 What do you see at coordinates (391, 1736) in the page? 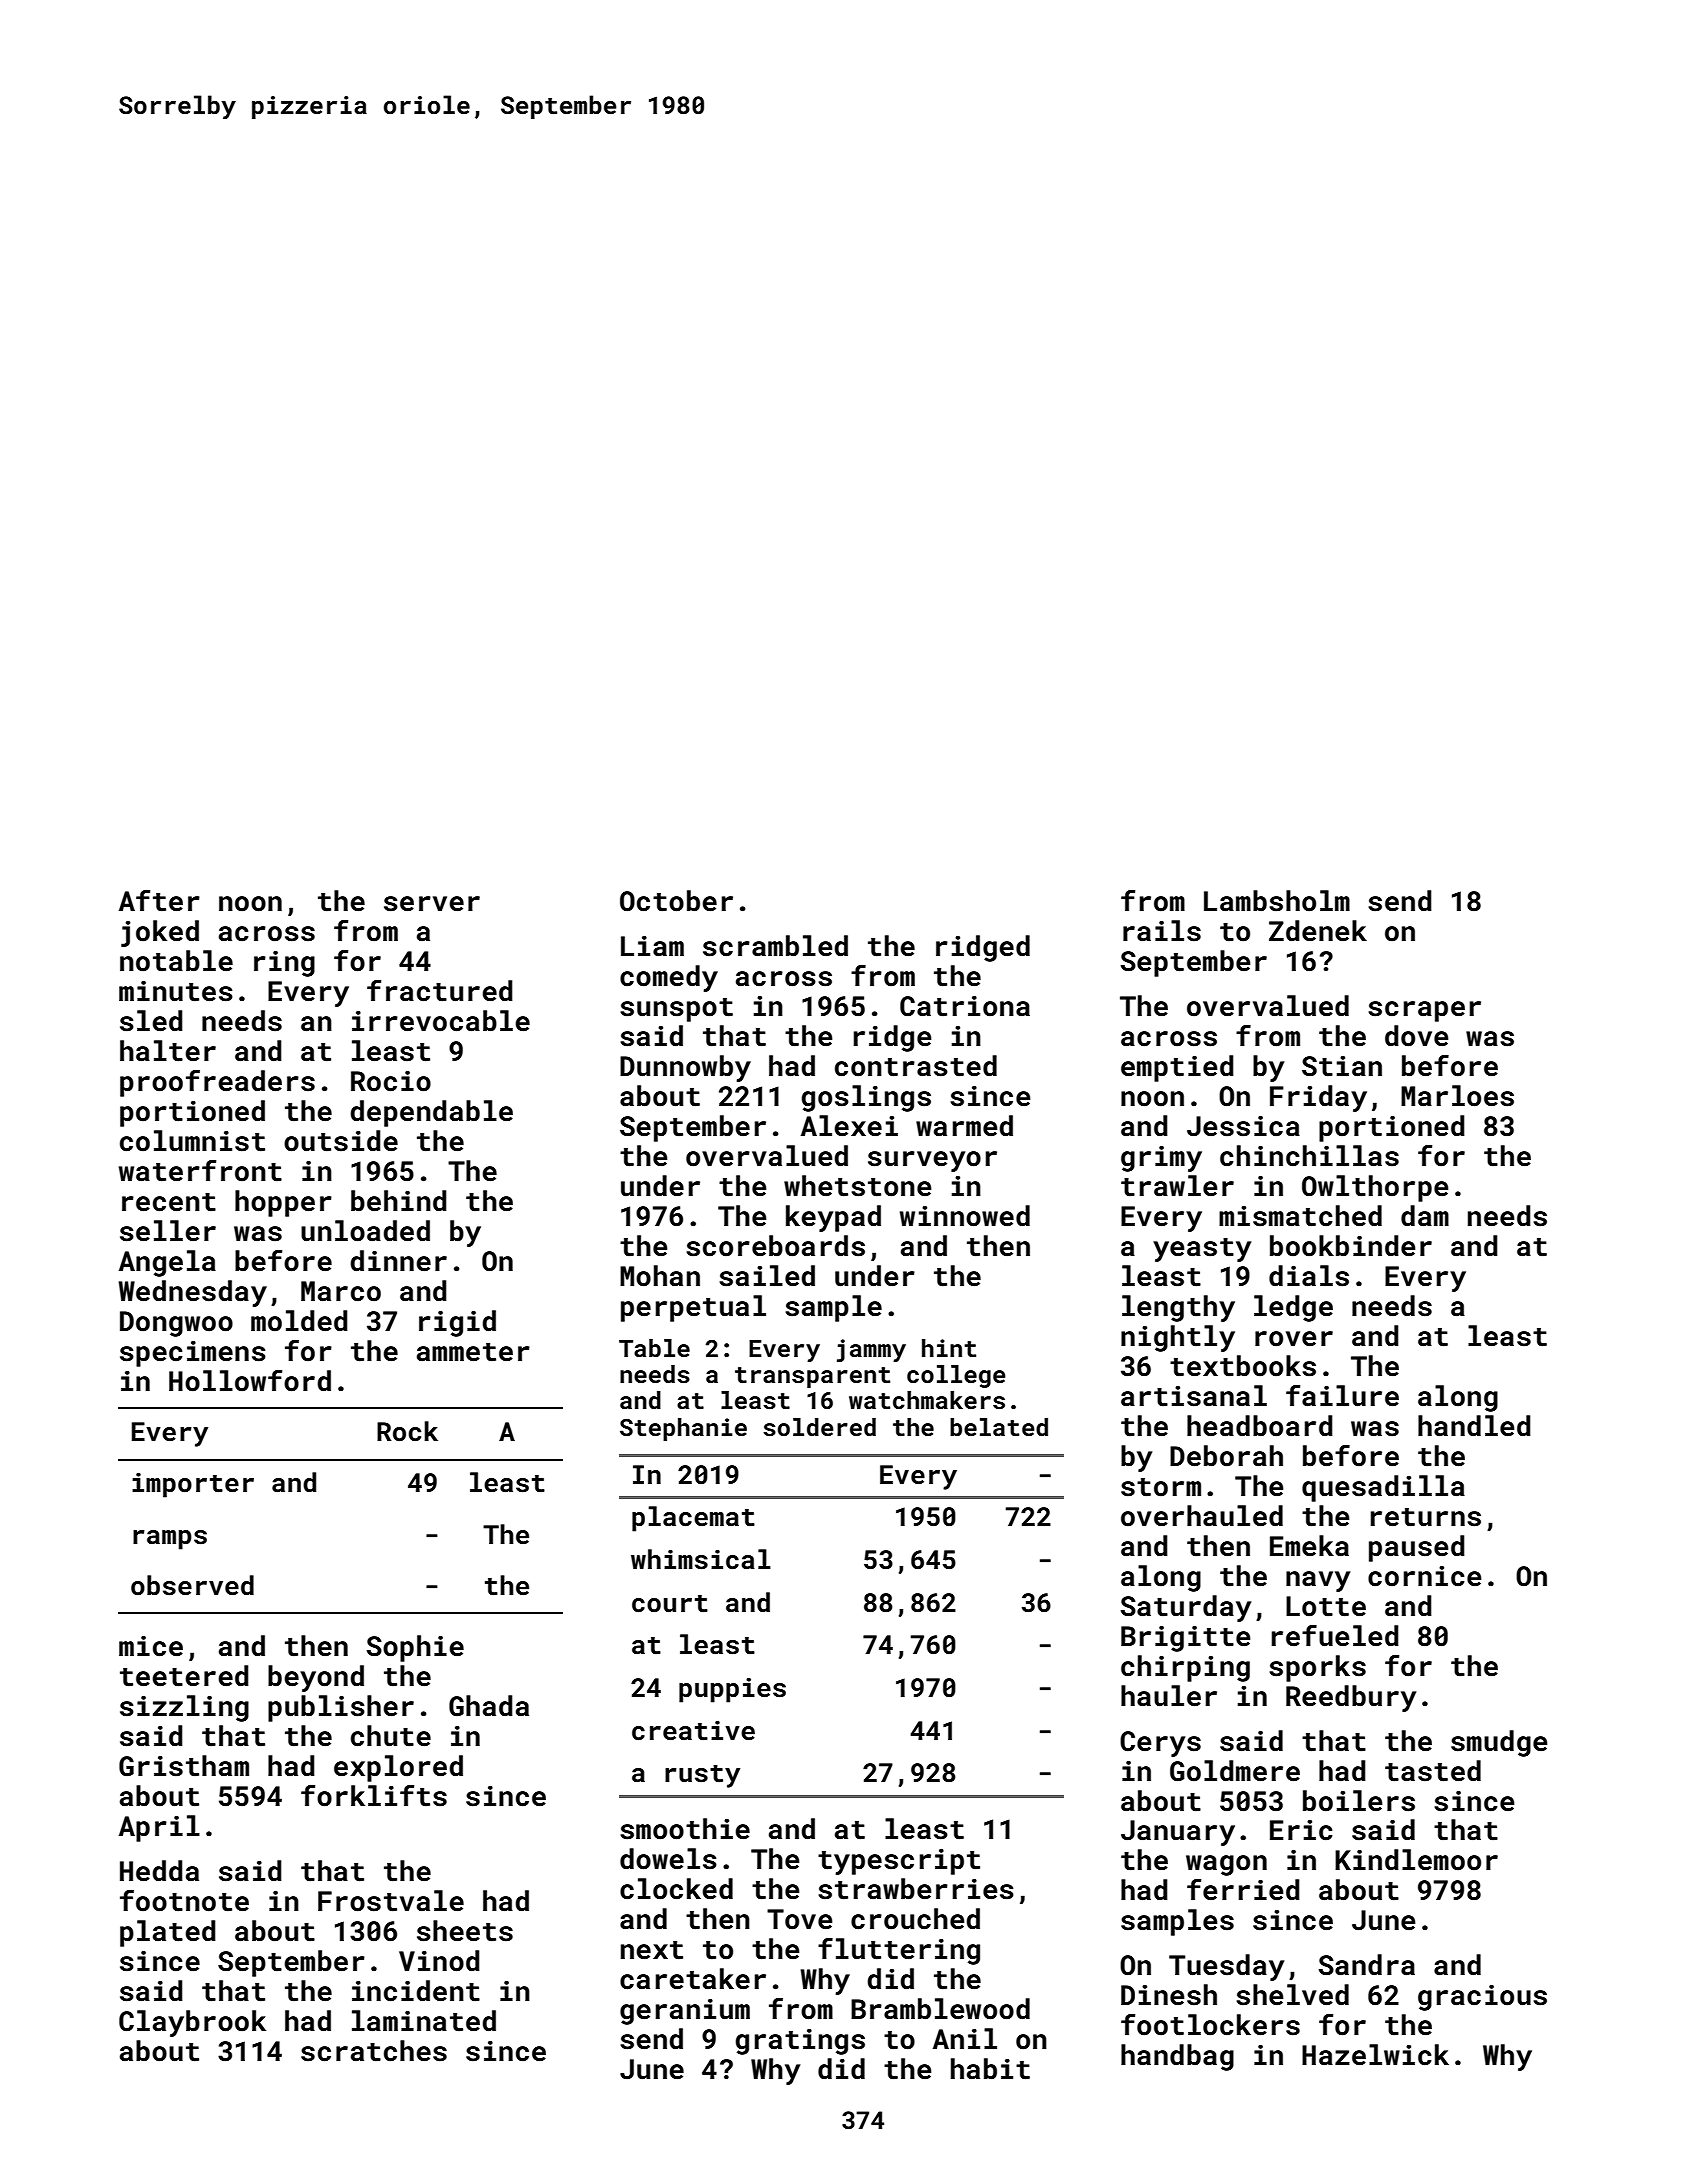
I see `chute` at bounding box center [391, 1736].
